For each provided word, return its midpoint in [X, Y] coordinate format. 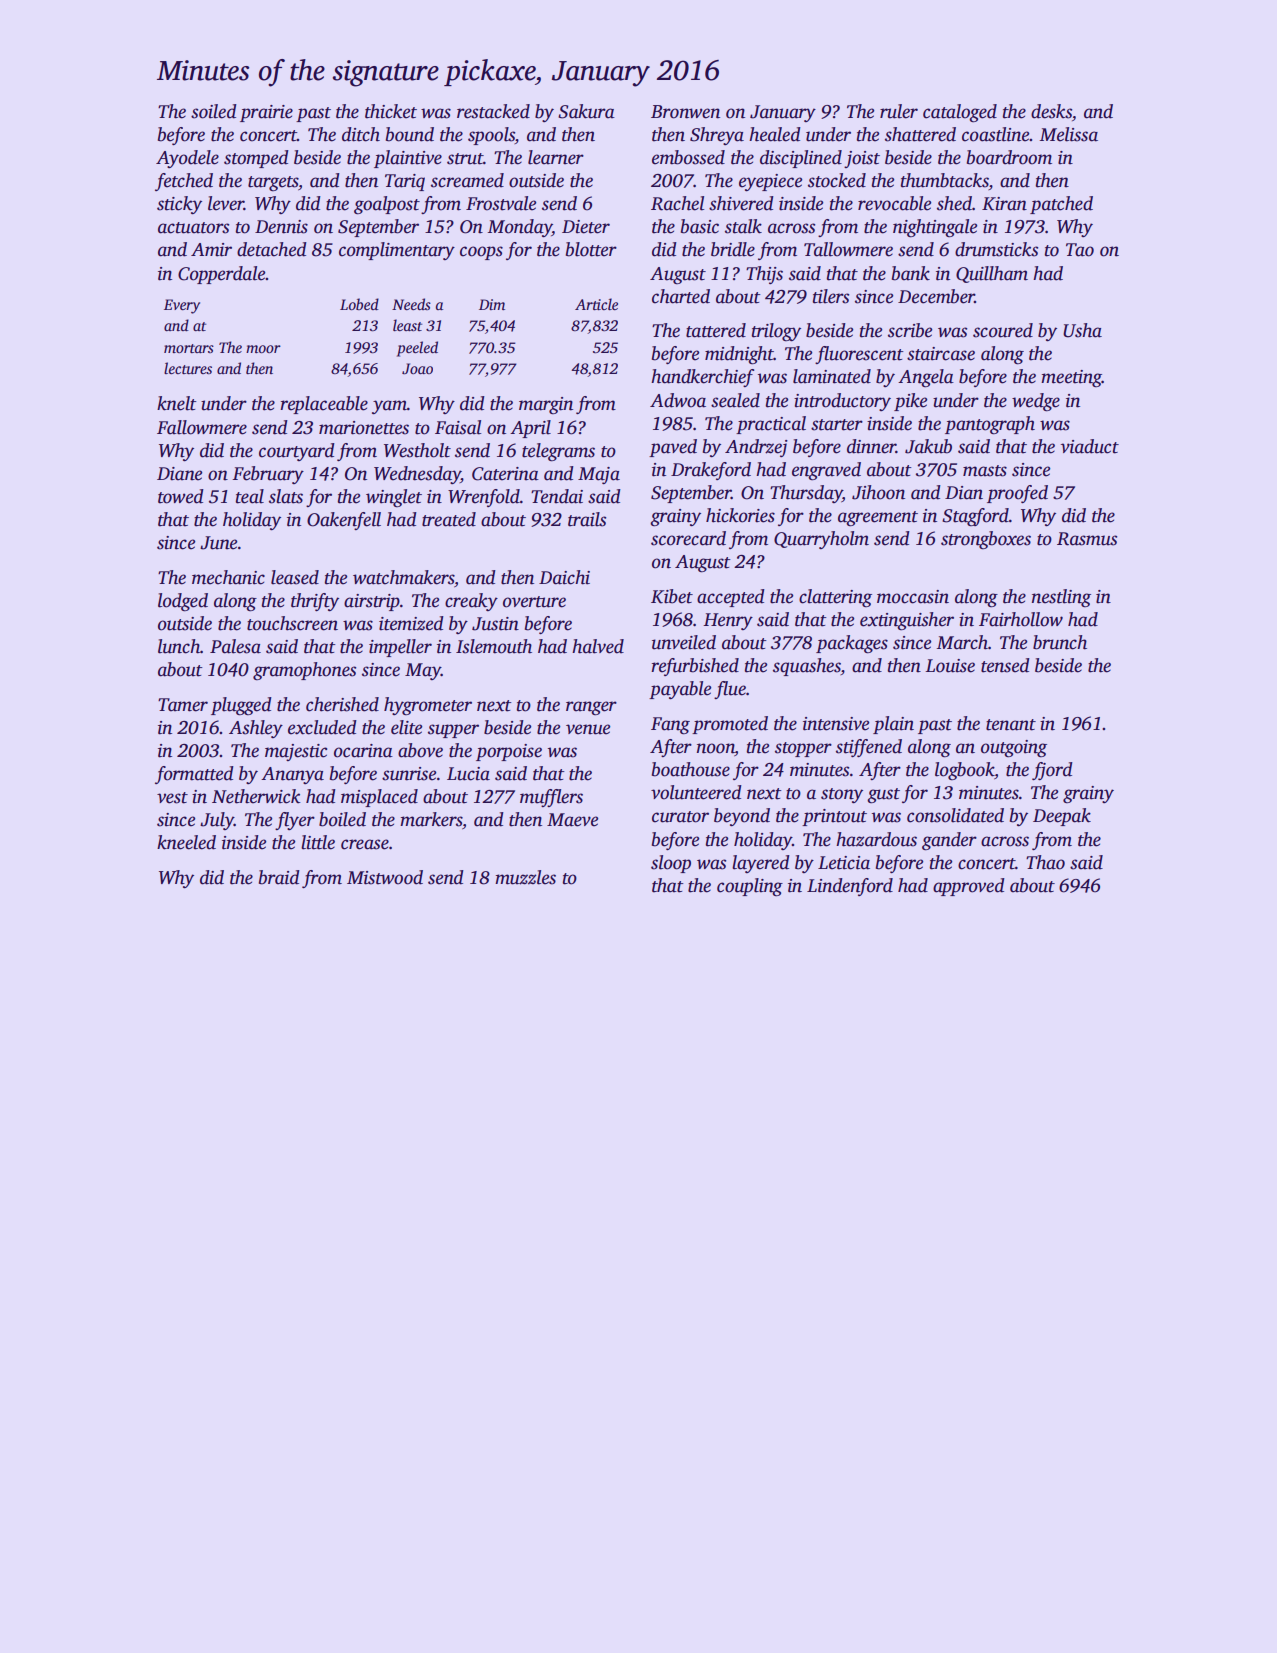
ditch [361, 134]
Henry [728, 621]
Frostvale [501, 203]
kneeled [186, 842]
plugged [241, 706]
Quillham [992, 274]
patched [1061, 205]
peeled [417, 349]
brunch [1060, 642]
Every [182, 306]
